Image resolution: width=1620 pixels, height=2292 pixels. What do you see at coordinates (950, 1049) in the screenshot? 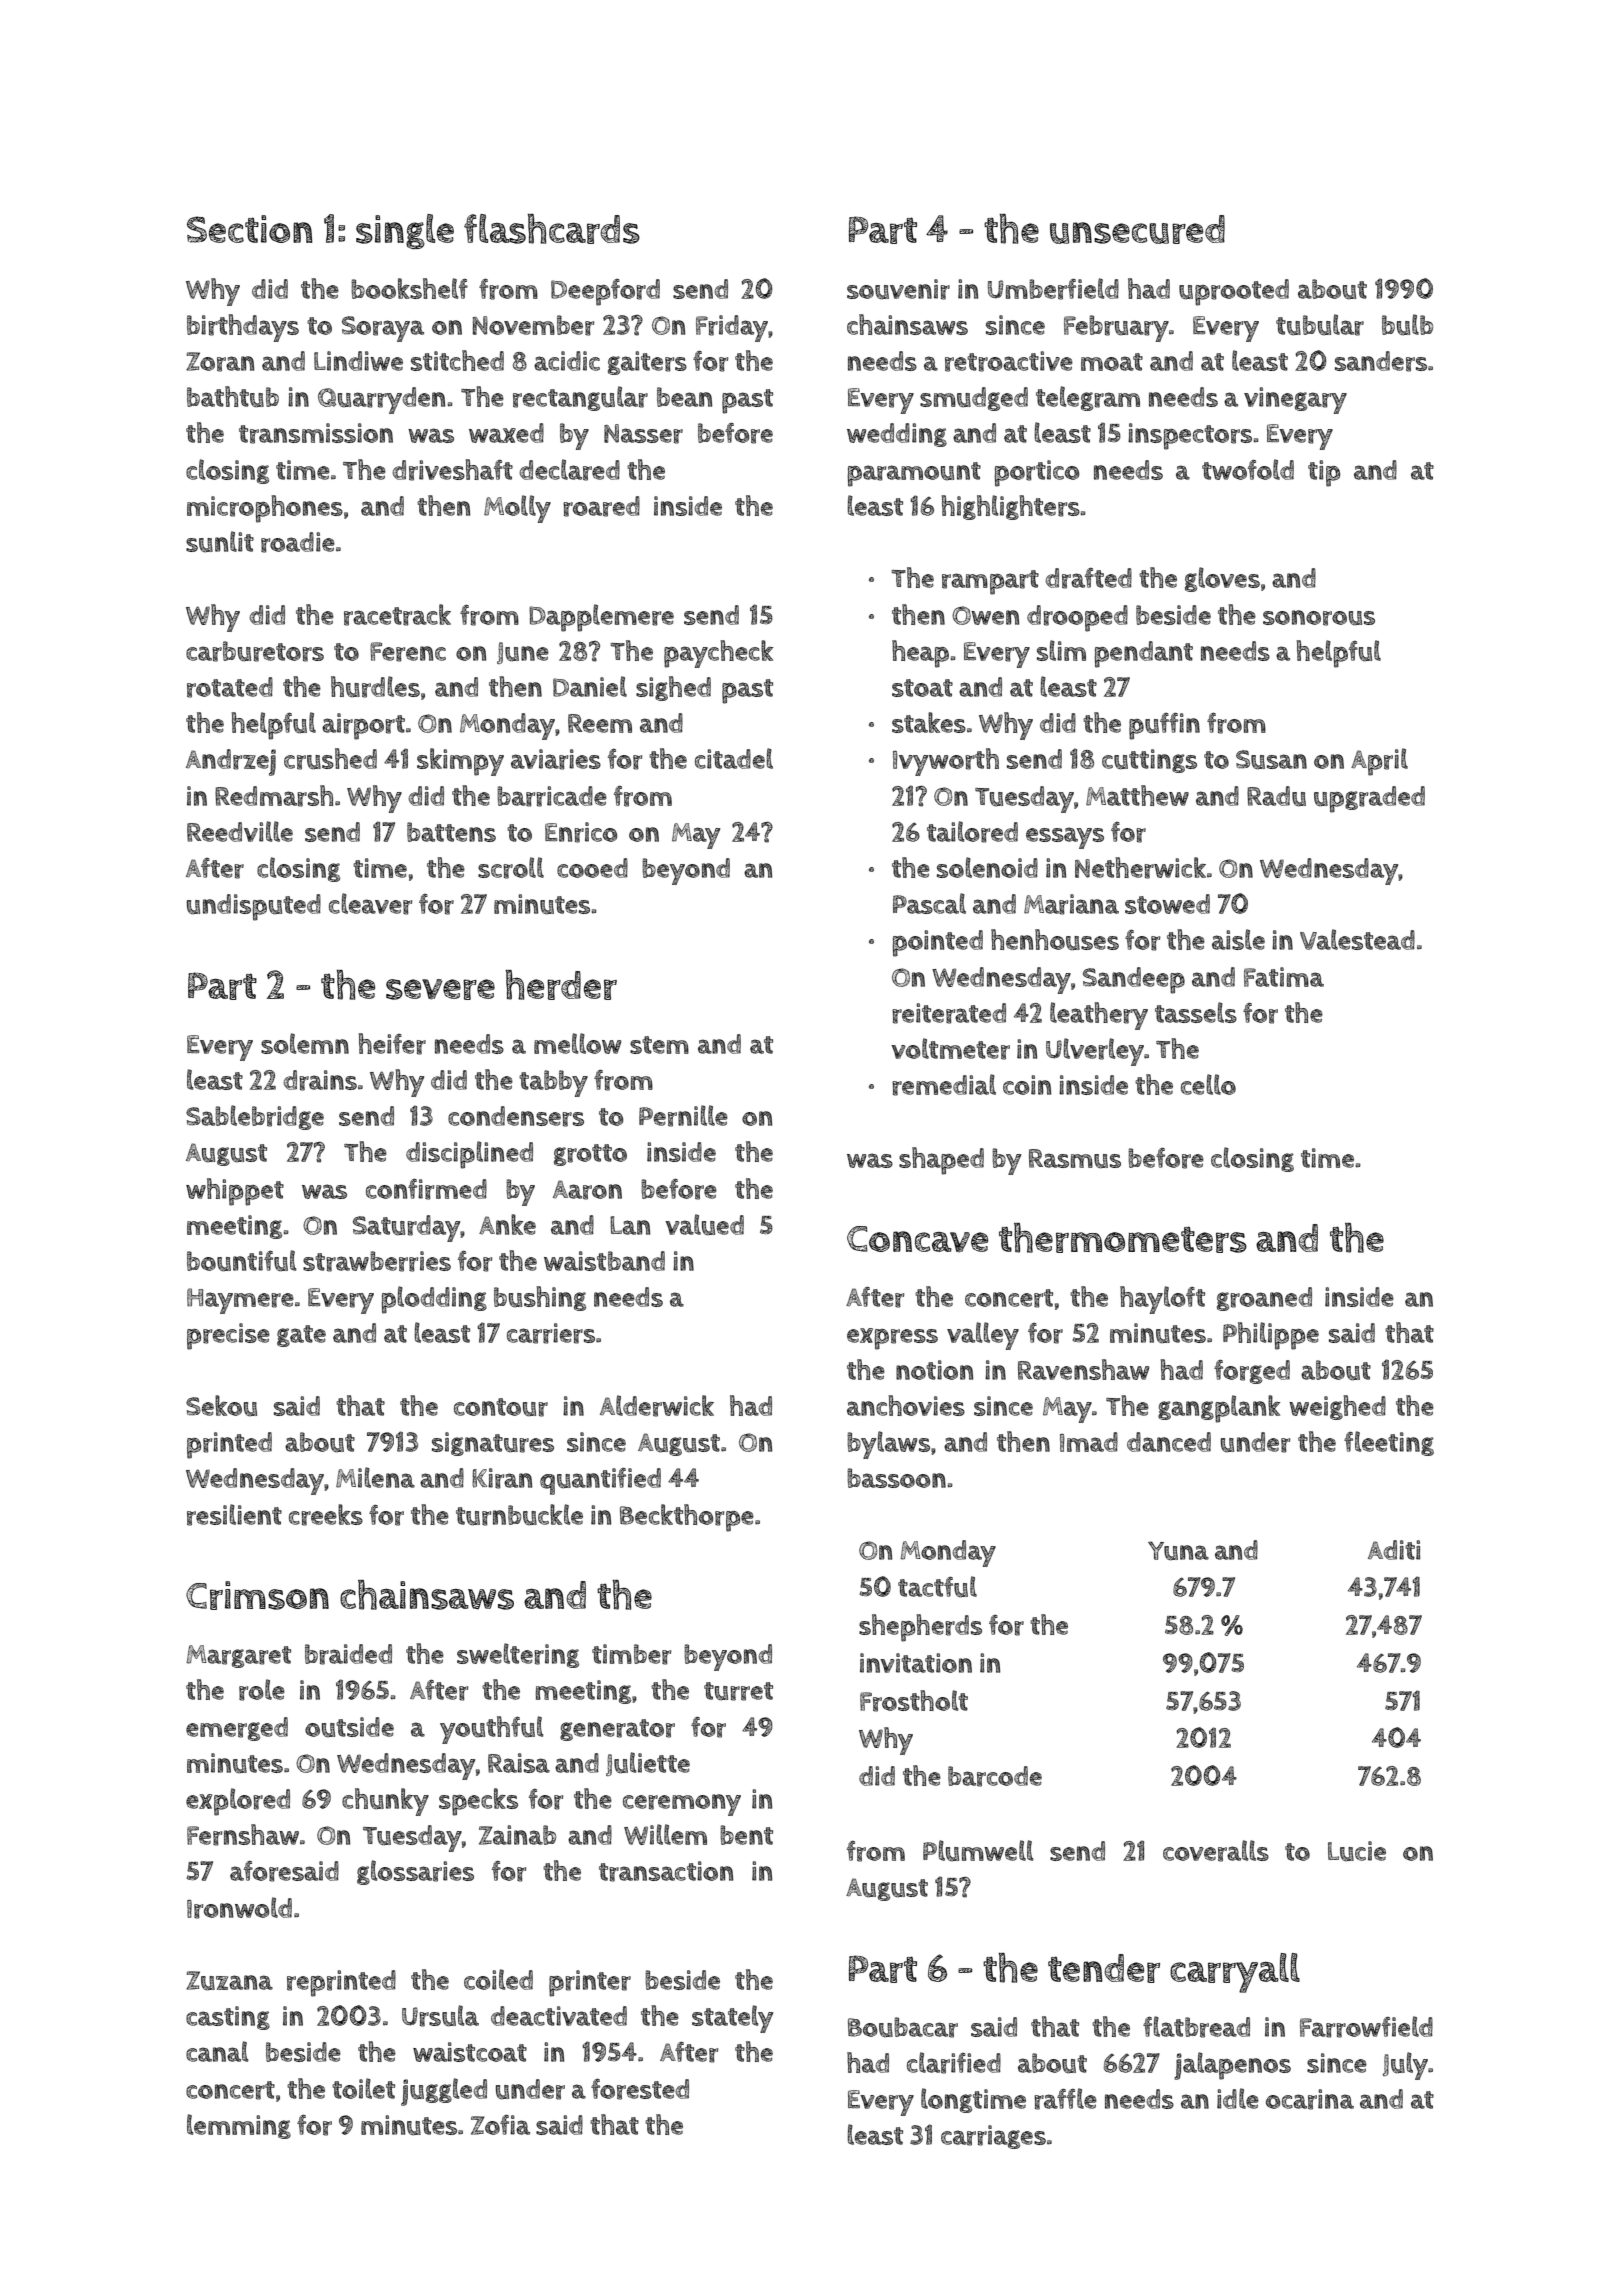
I see `voltmeter` at bounding box center [950, 1049].
